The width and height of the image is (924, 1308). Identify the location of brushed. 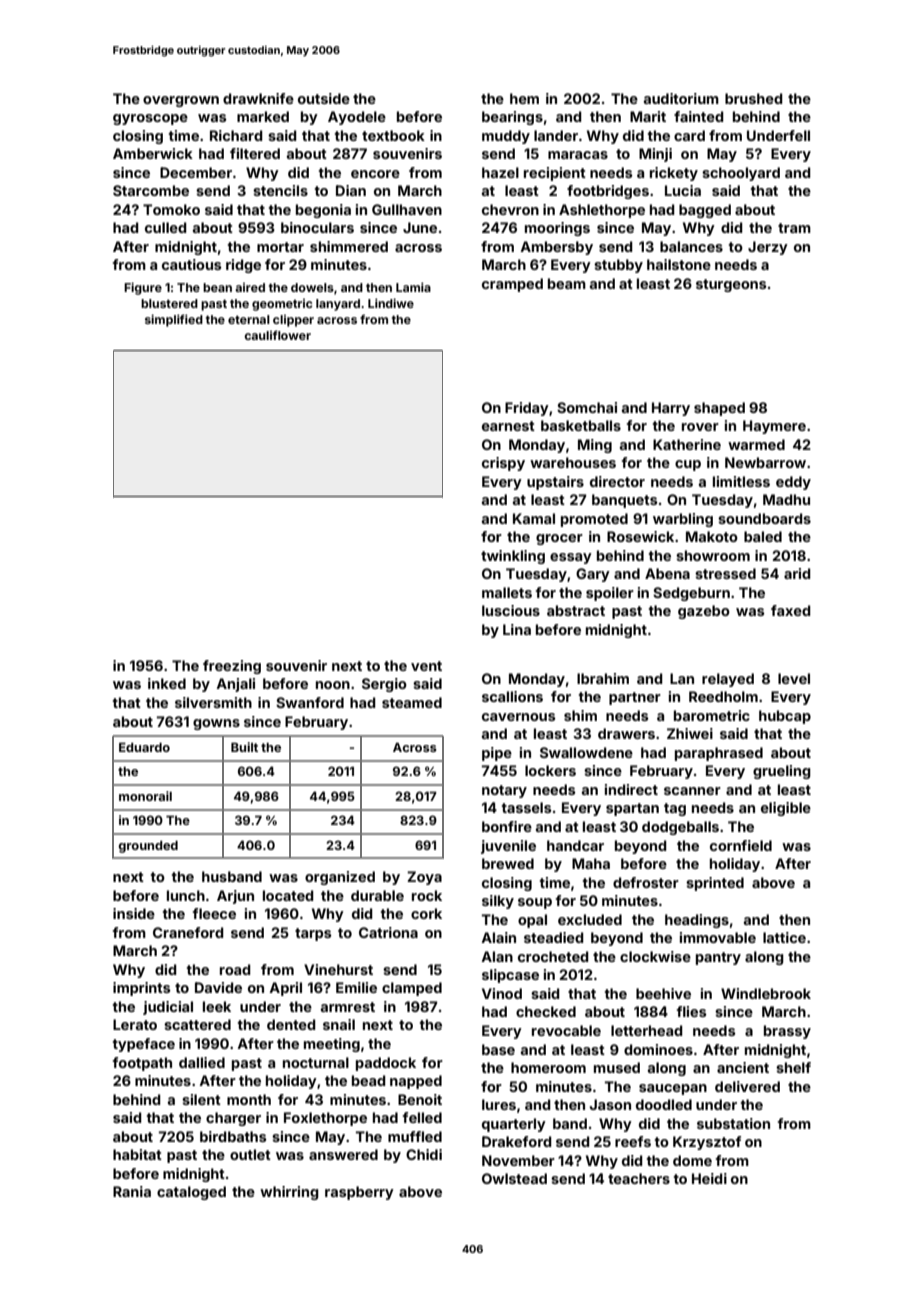
(754, 98).
